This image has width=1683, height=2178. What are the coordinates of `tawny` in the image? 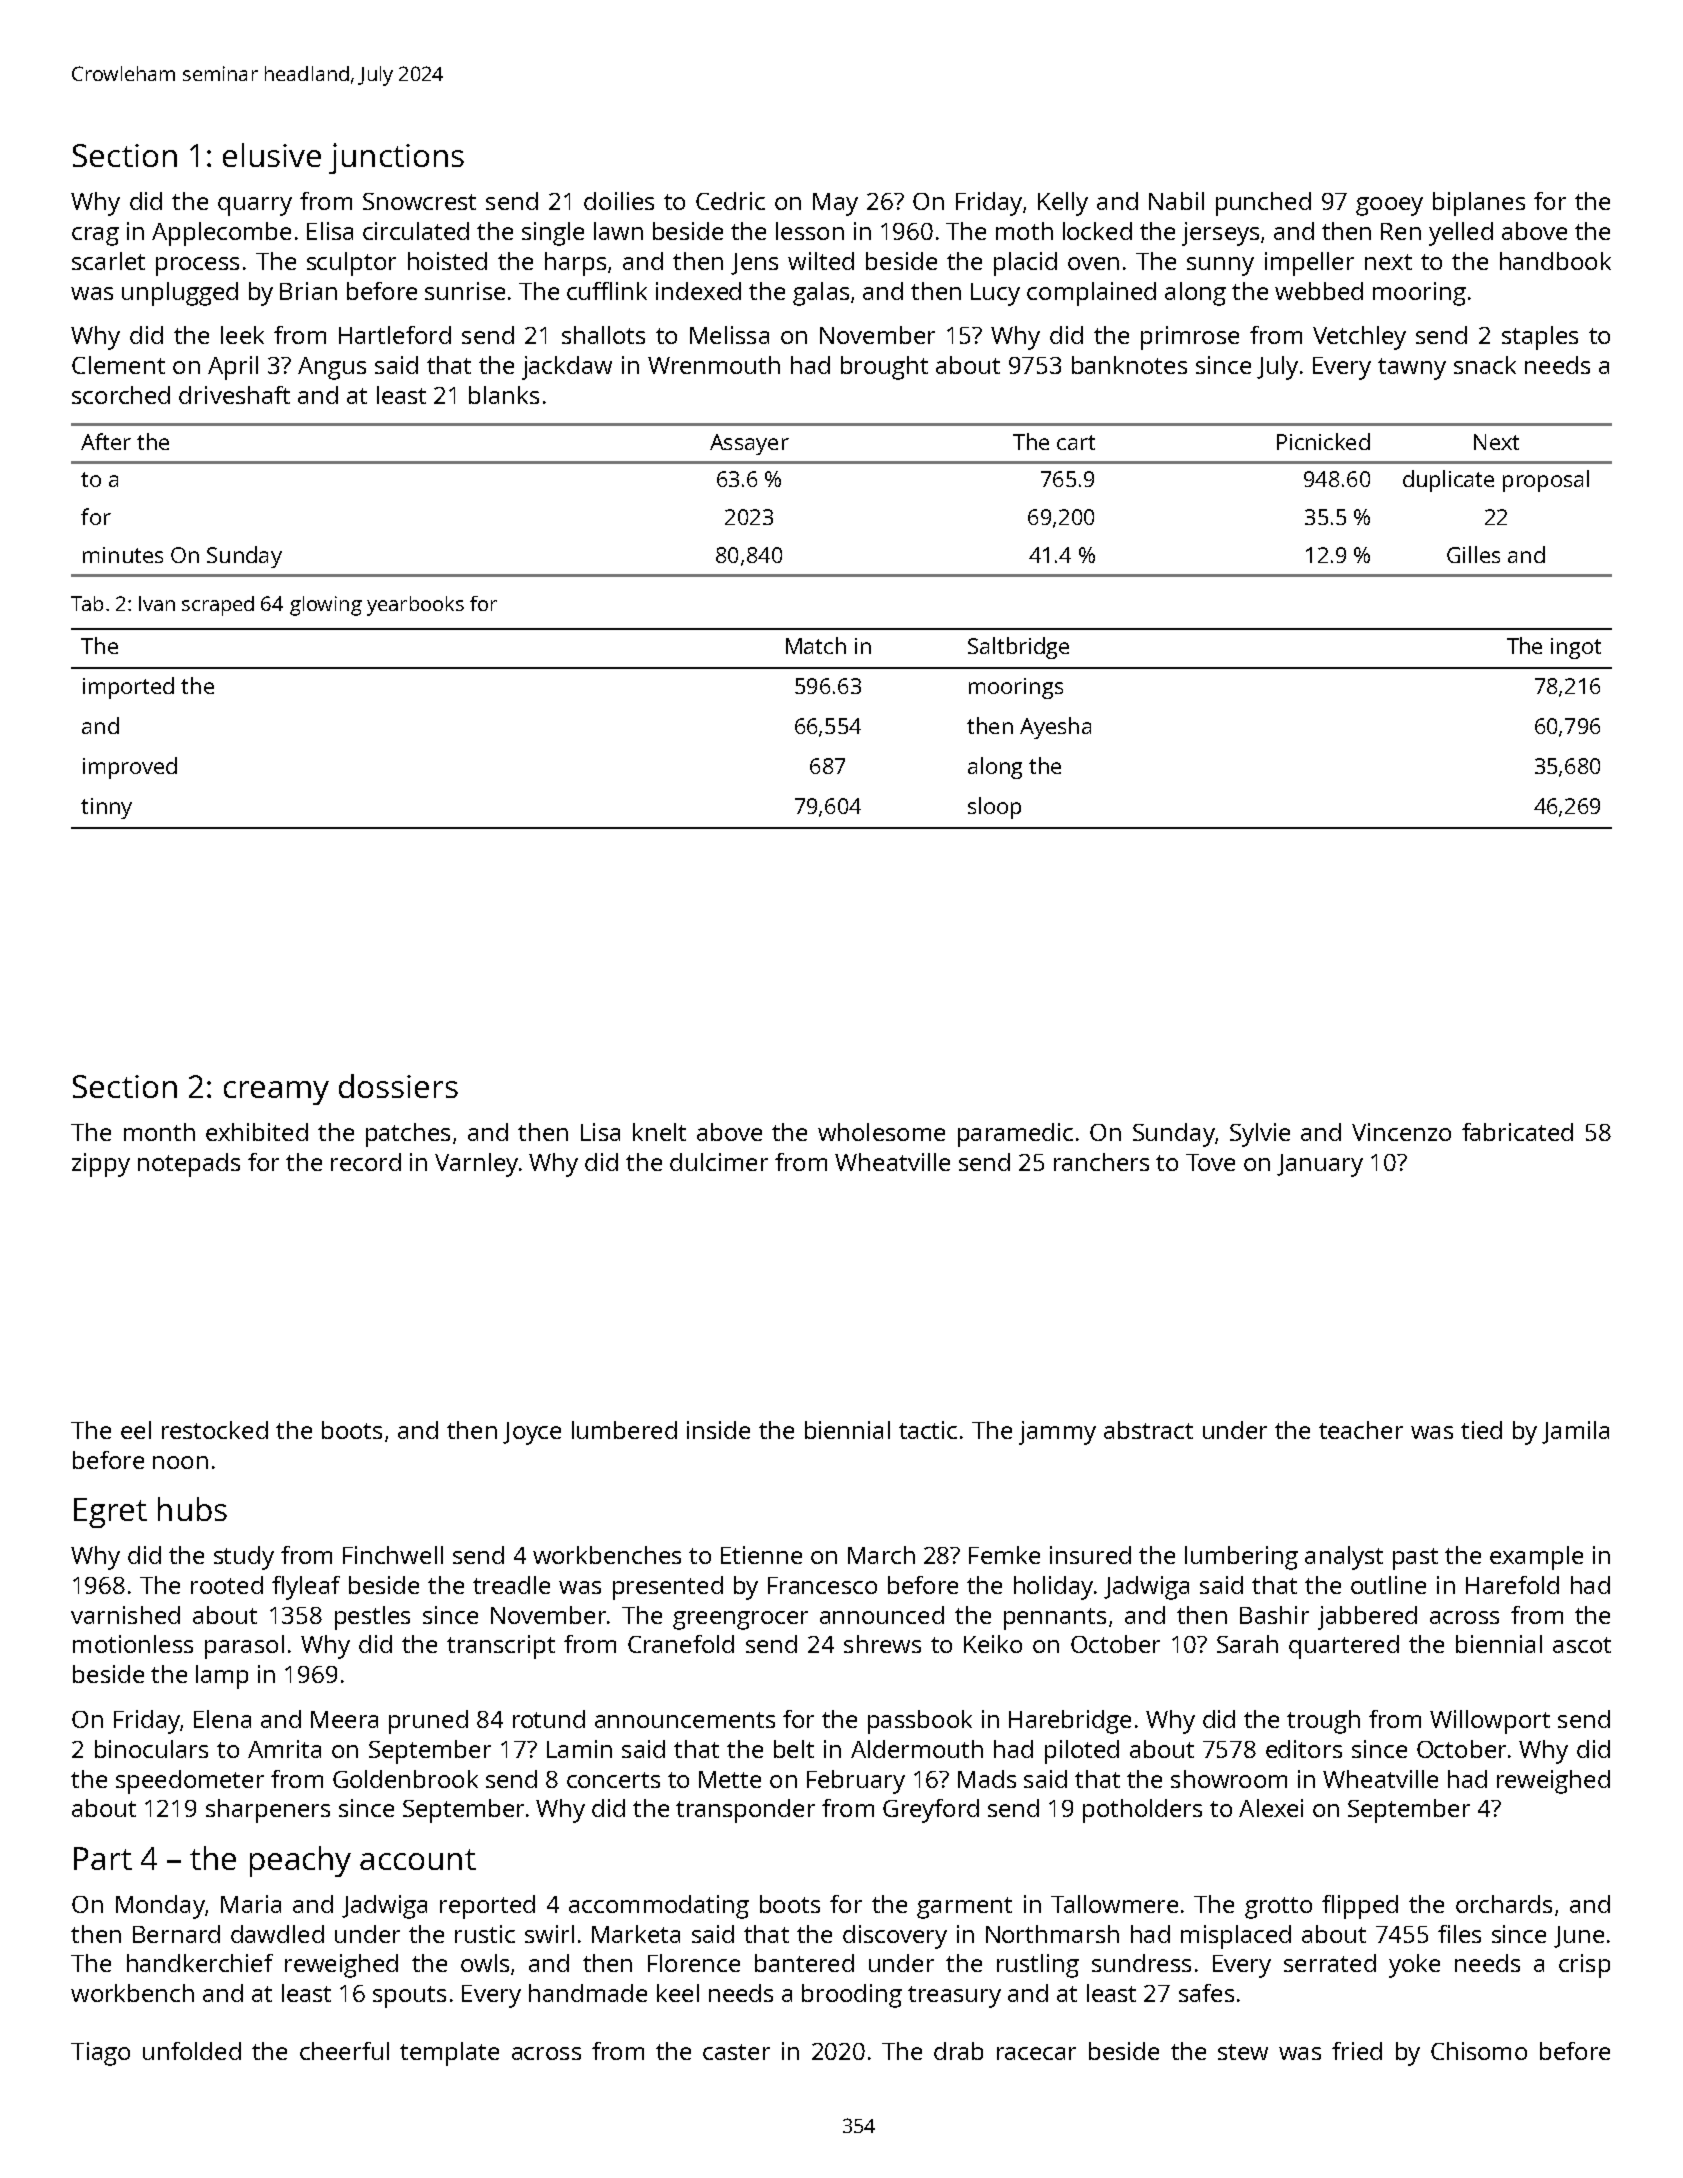 It's located at (1412, 369).
